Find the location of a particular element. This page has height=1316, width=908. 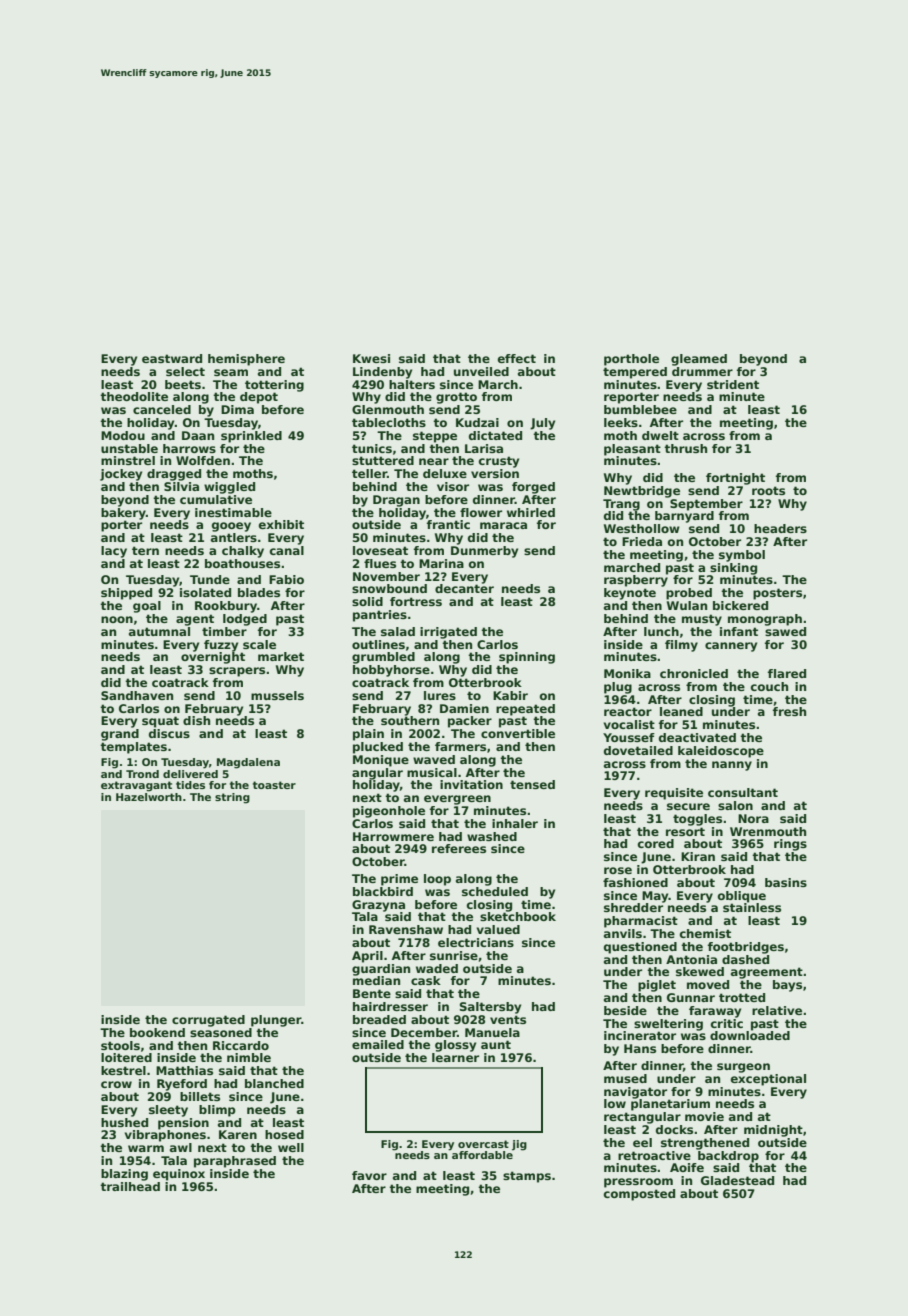

decanter is located at coordinates (464, 588).
